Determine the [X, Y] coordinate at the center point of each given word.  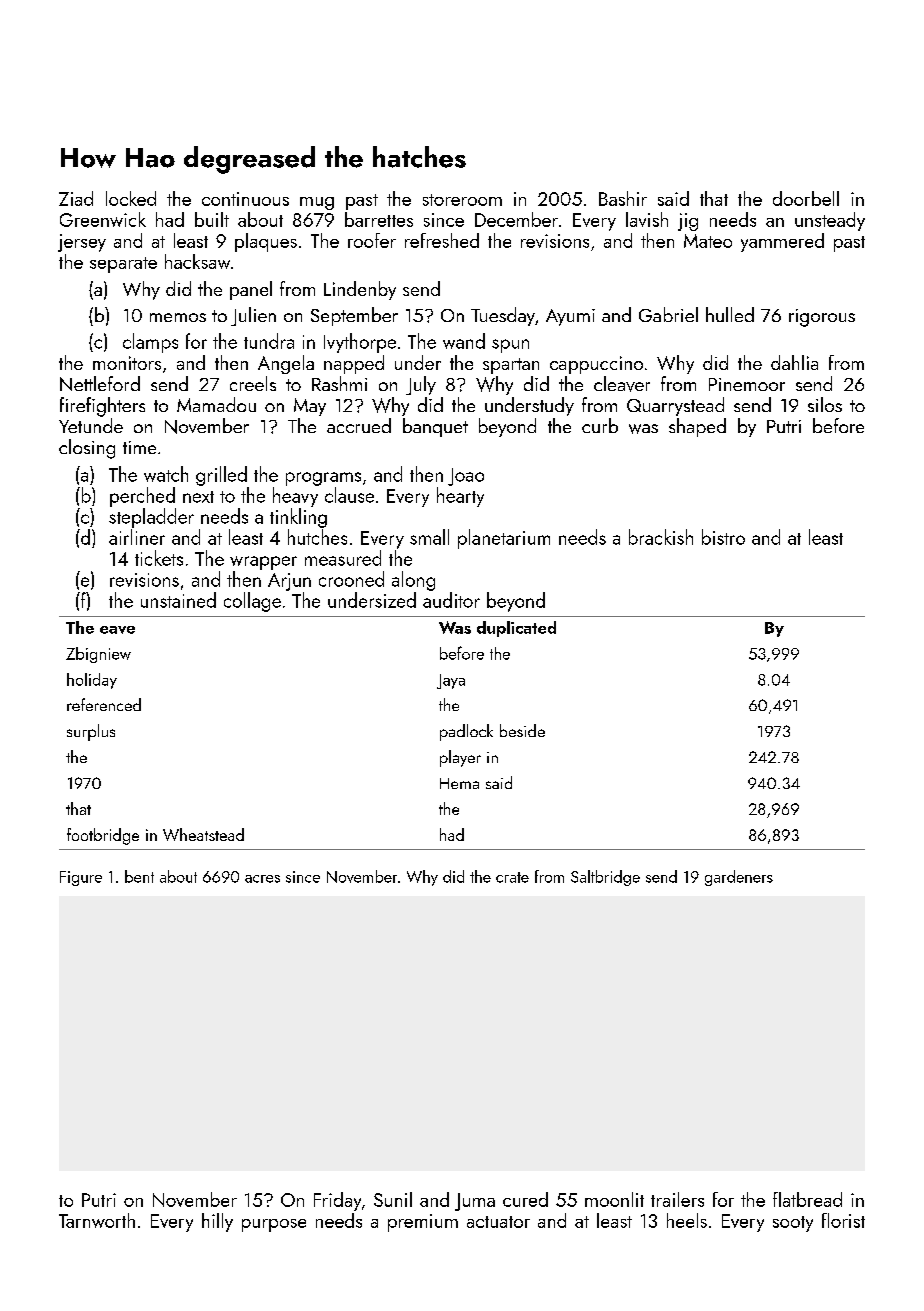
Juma [475, 1202]
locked [131, 198]
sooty [793, 1224]
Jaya [451, 681]
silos [825, 404]
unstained [178, 600]
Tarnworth [97, 1220]
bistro [723, 537]
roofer [372, 240]
